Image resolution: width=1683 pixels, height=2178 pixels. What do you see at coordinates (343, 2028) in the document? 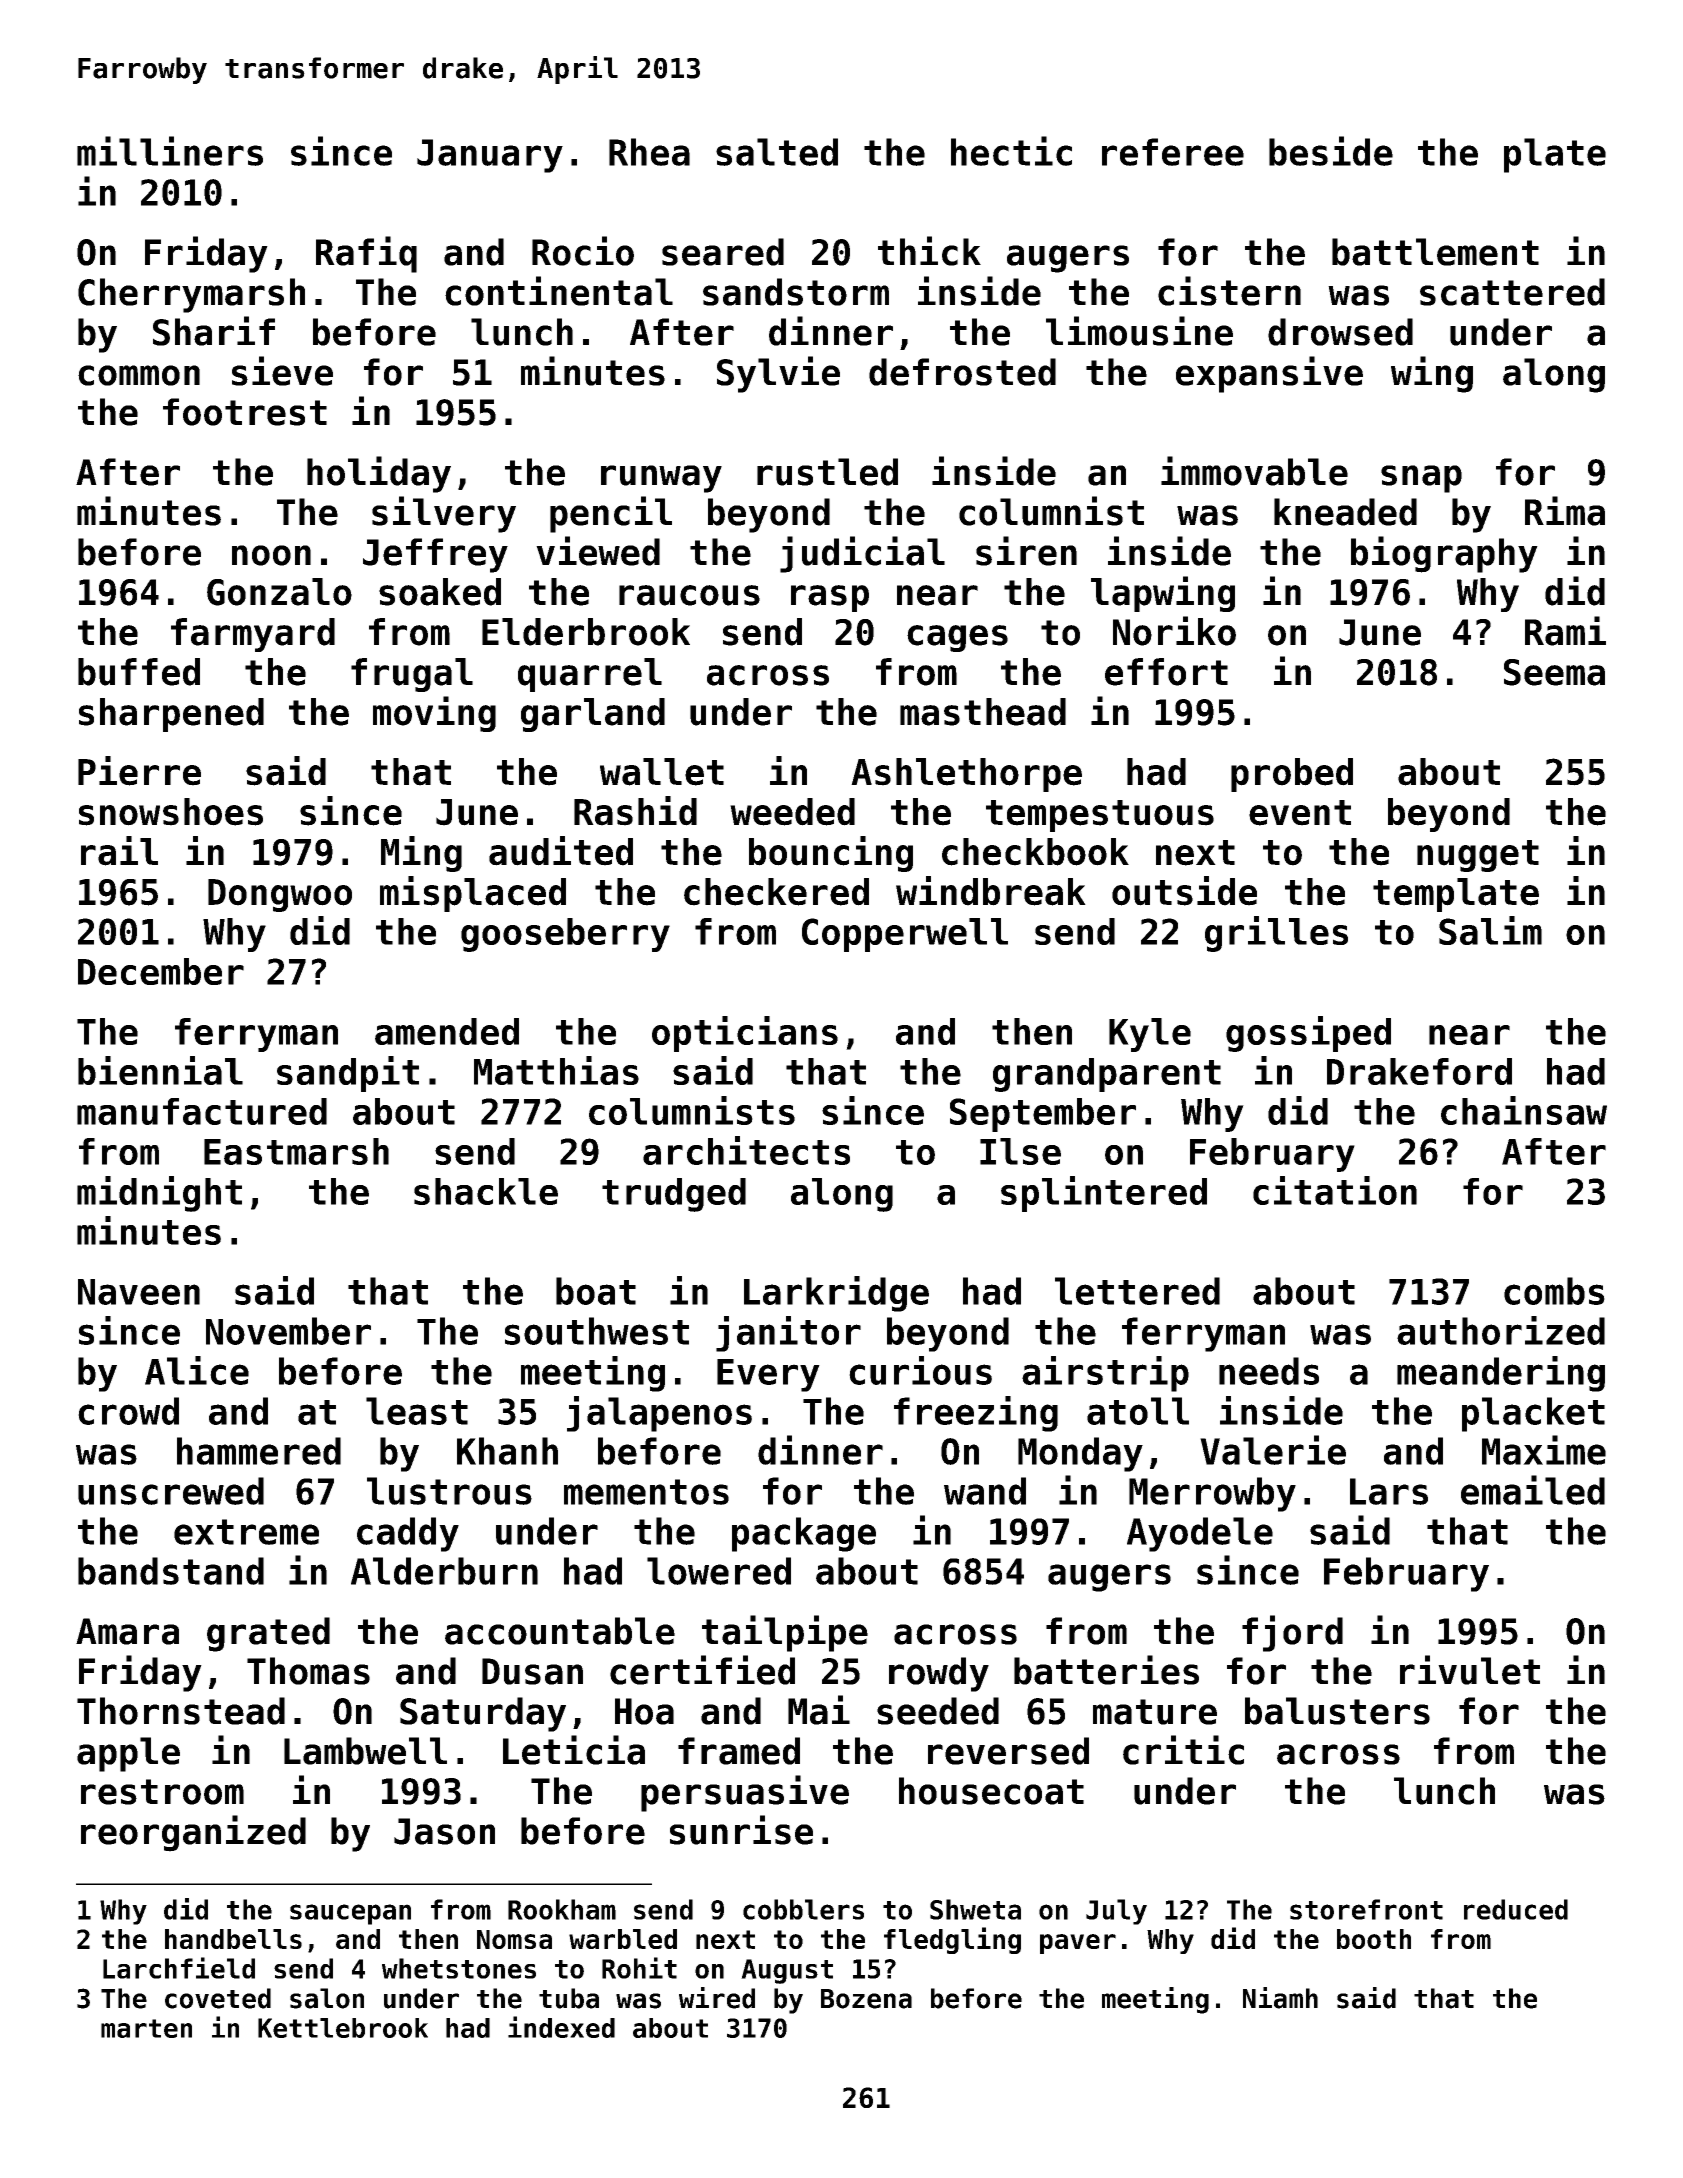
I see `Kettlebrook` at bounding box center [343, 2028].
